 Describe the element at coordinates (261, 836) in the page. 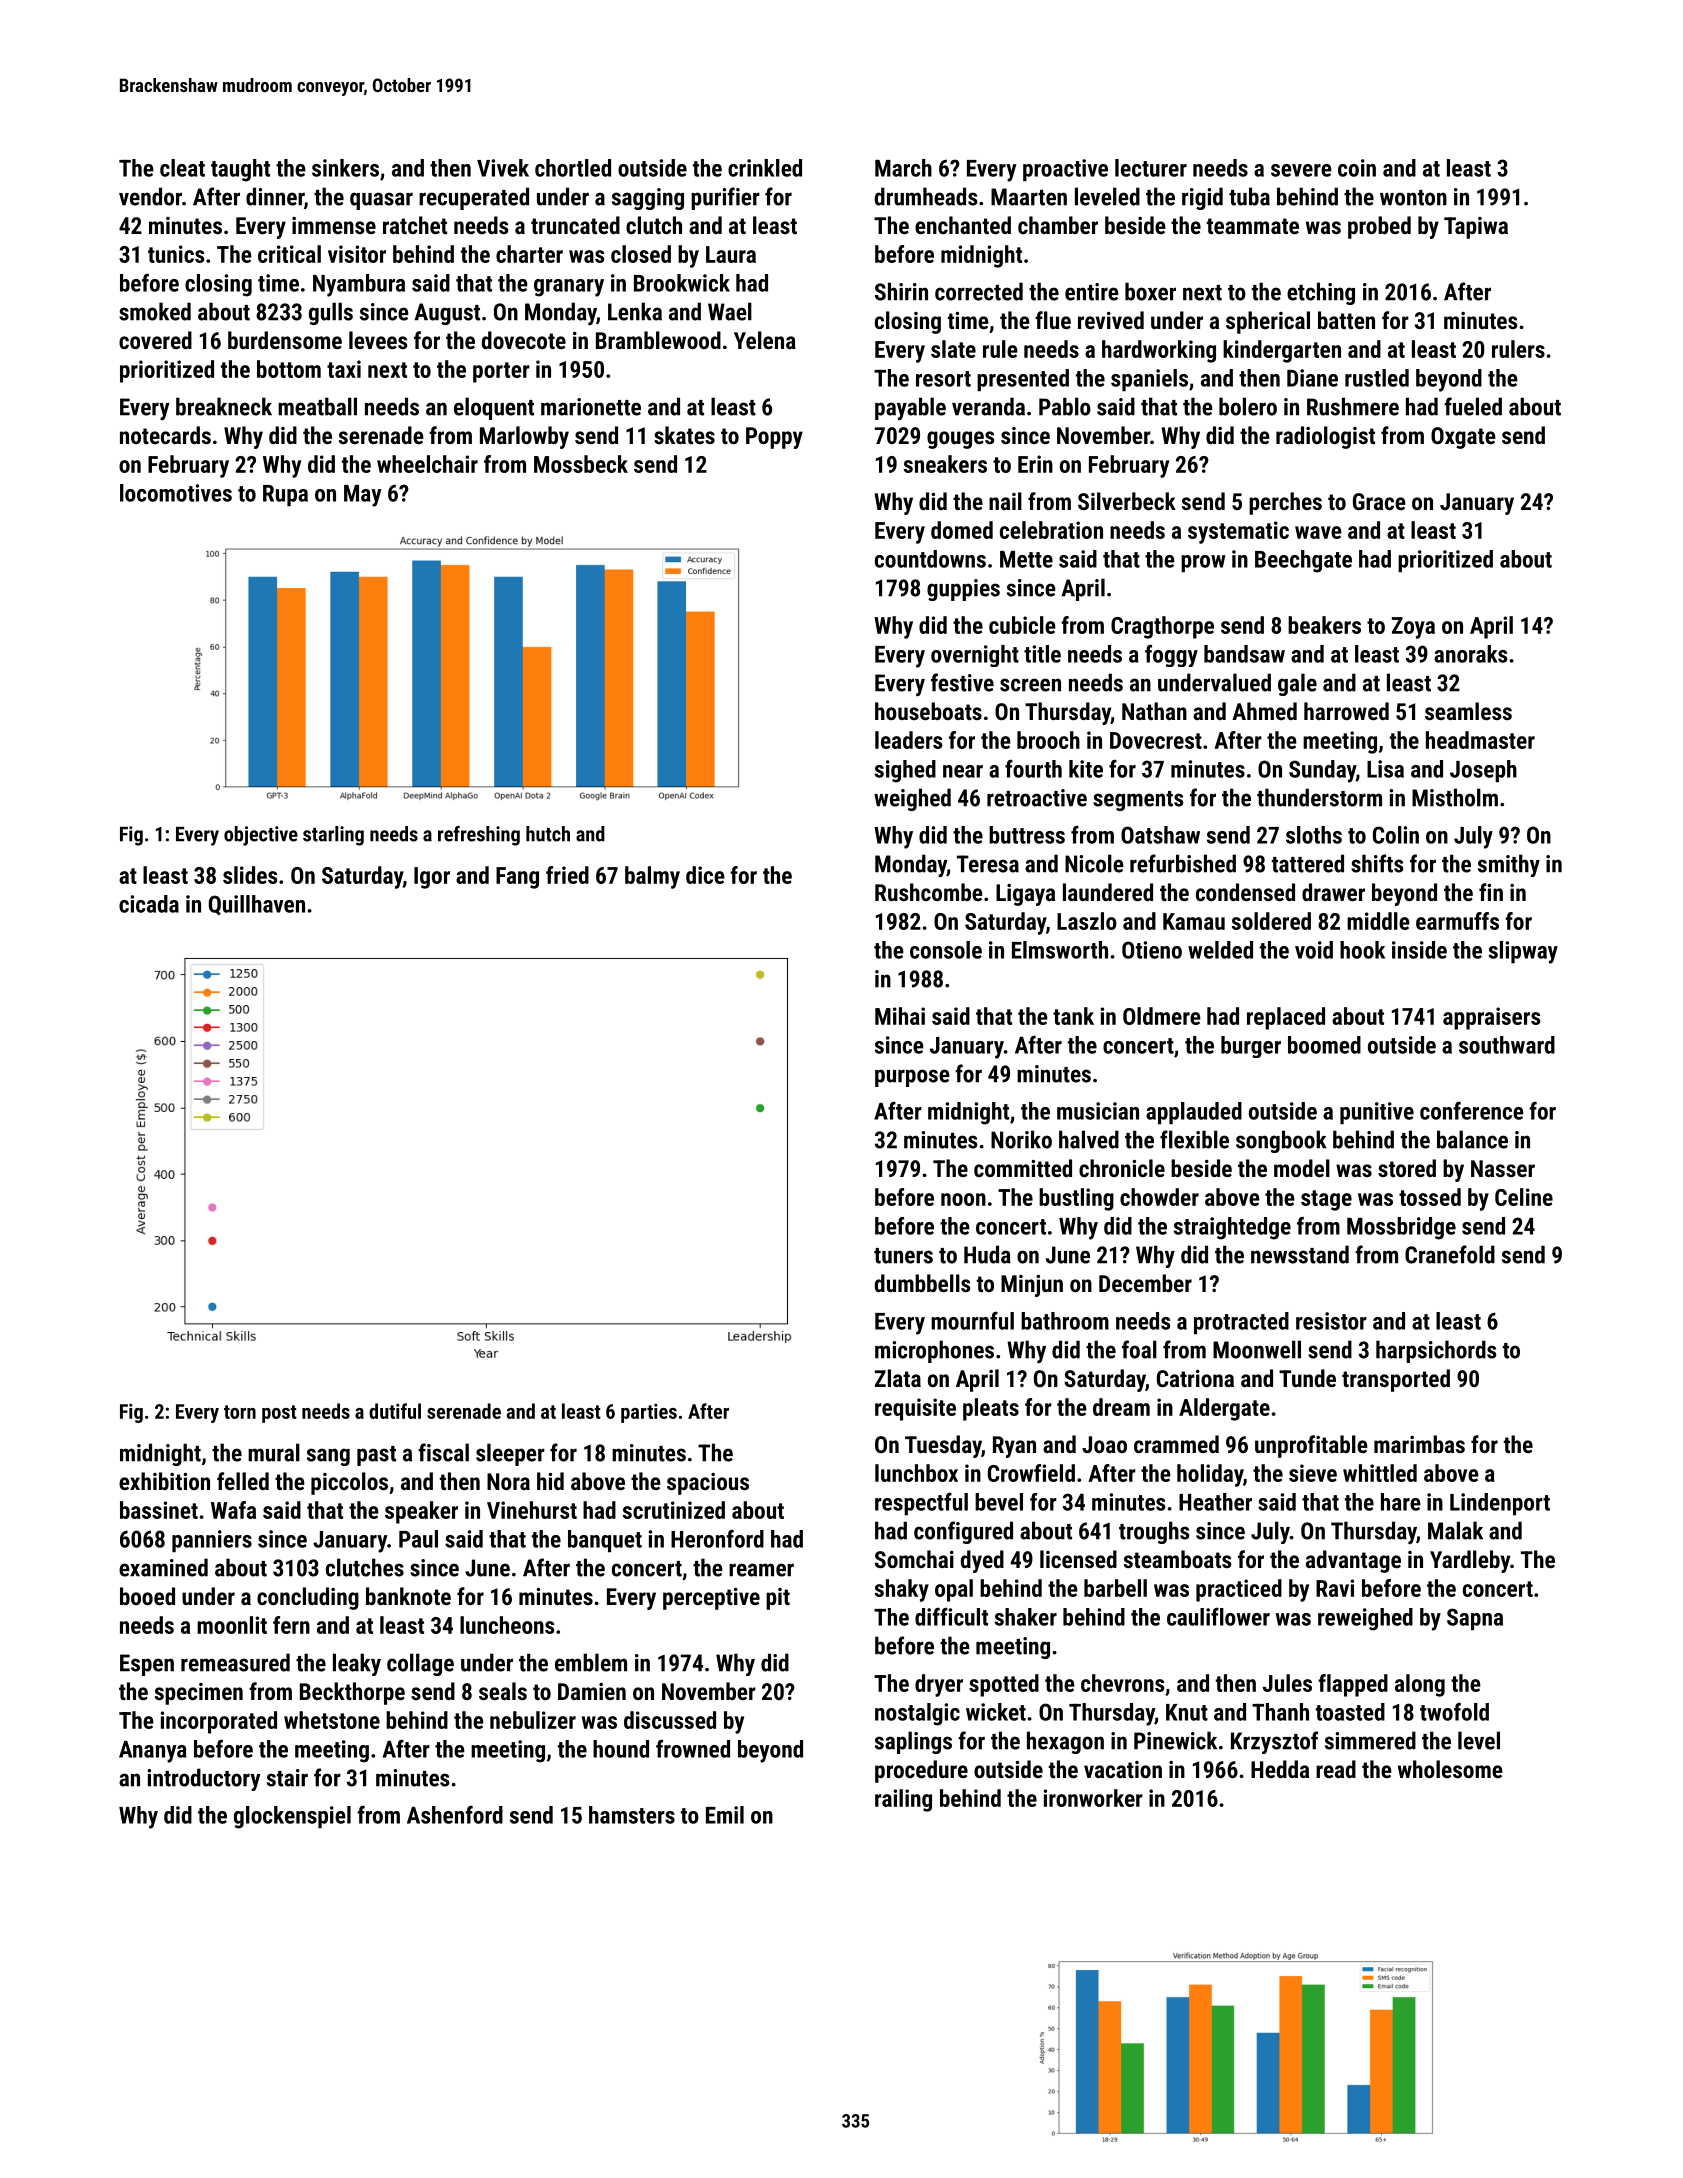

I see `objective` at that location.
